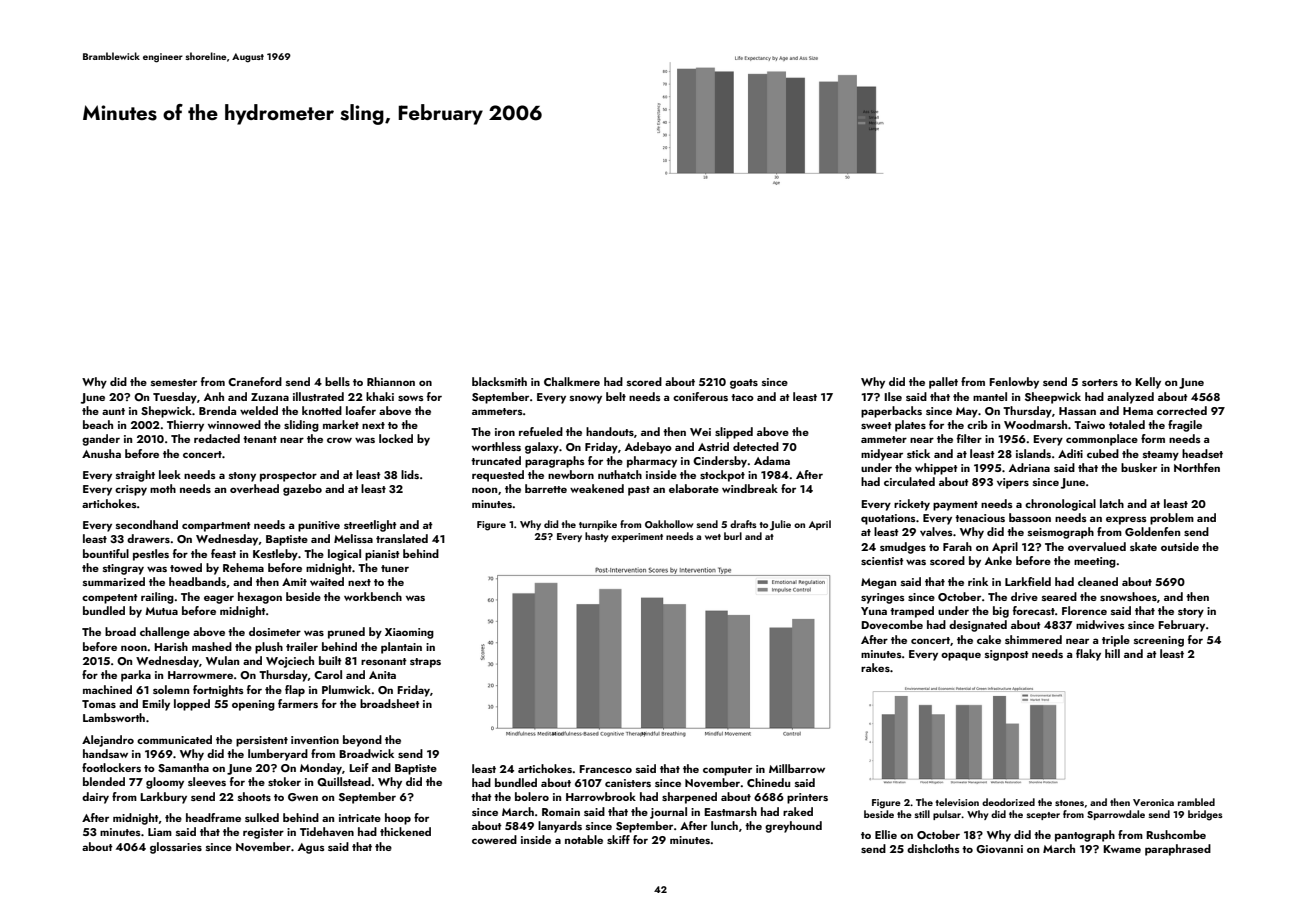  What do you see at coordinates (176, 848) in the screenshot?
I see `glossaries` at bounding box center [176, 848].
